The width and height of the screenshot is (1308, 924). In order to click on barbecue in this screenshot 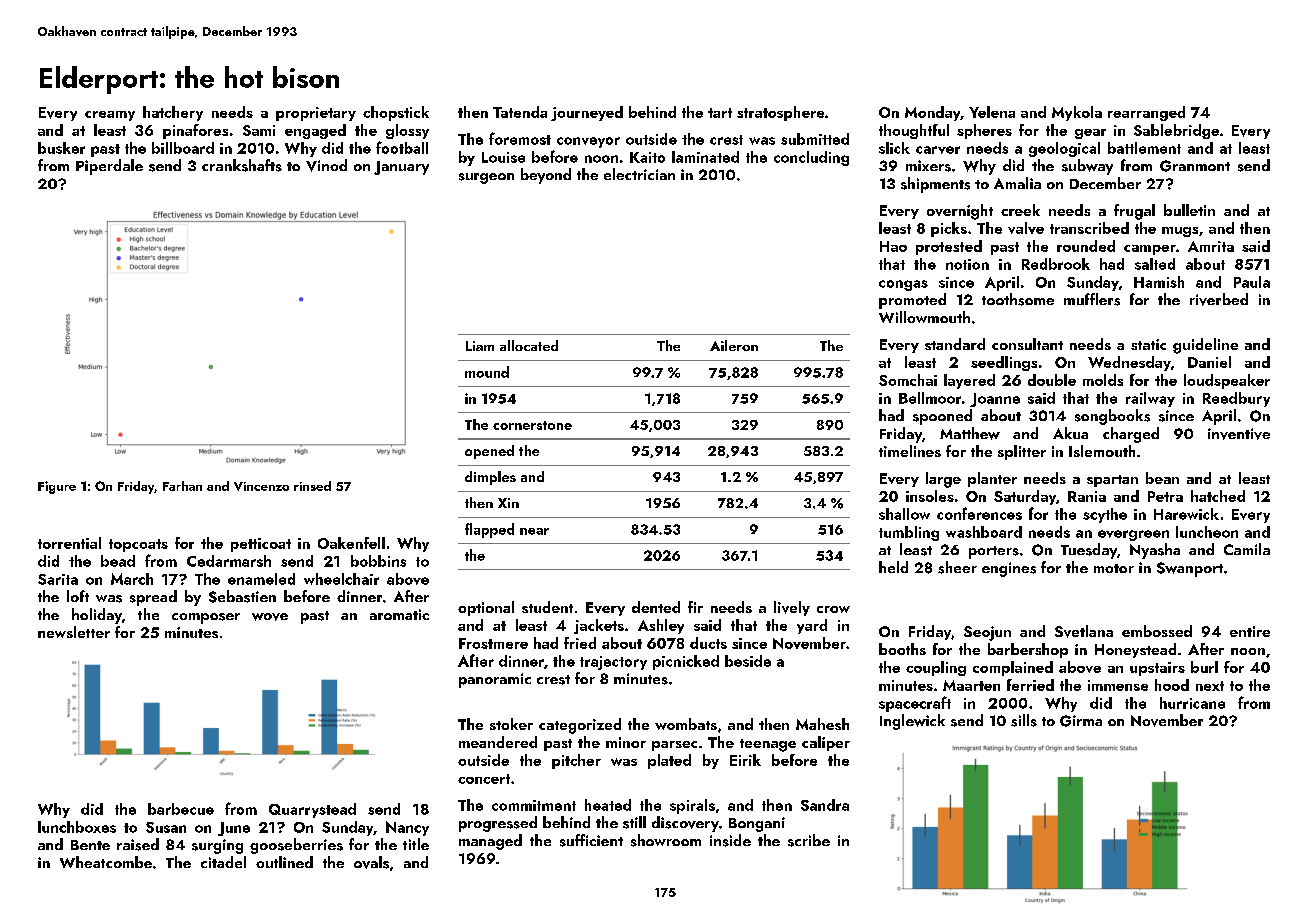, I will do `click(181, 809)`.
